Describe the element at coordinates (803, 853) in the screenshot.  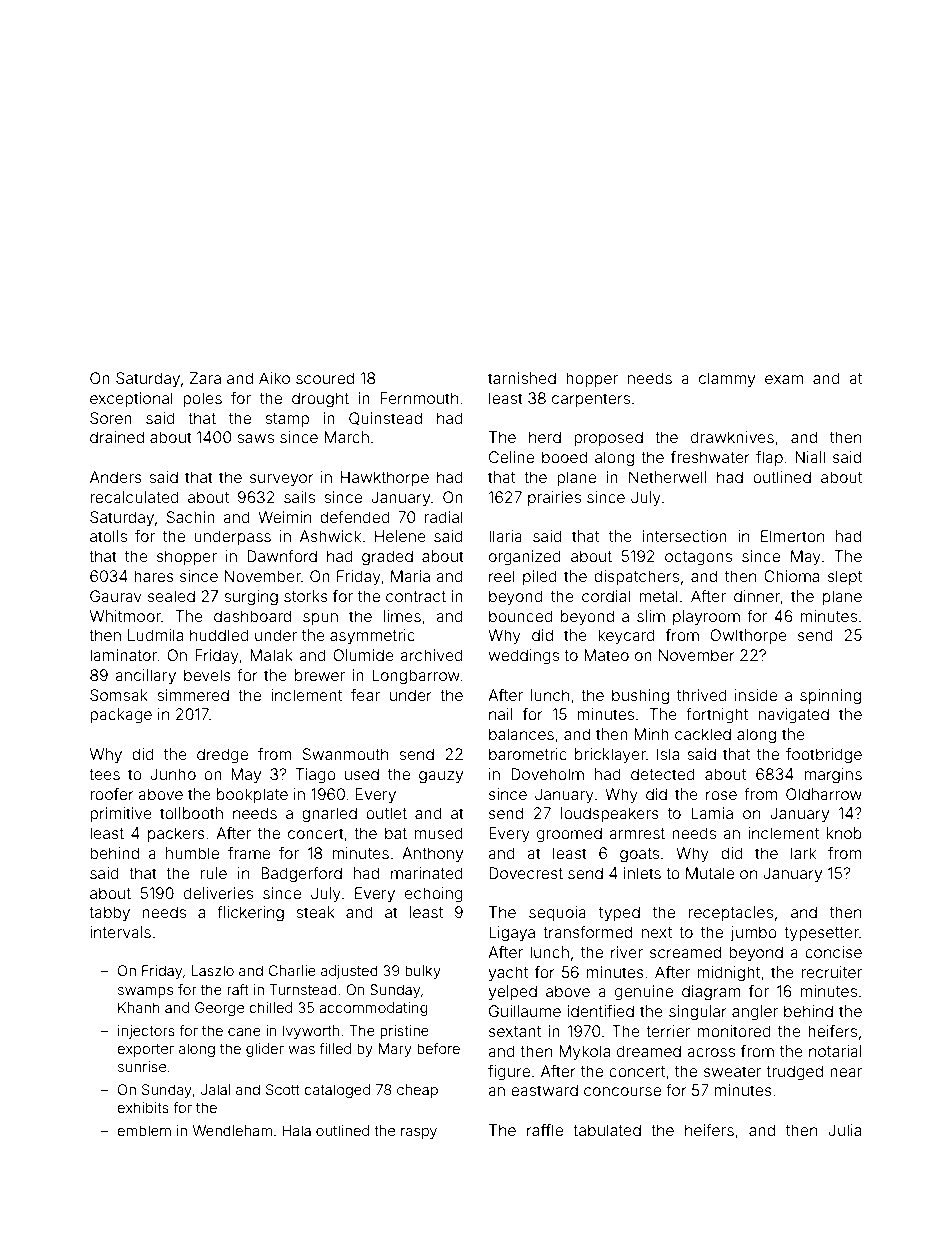
I see `lark` at that location.
